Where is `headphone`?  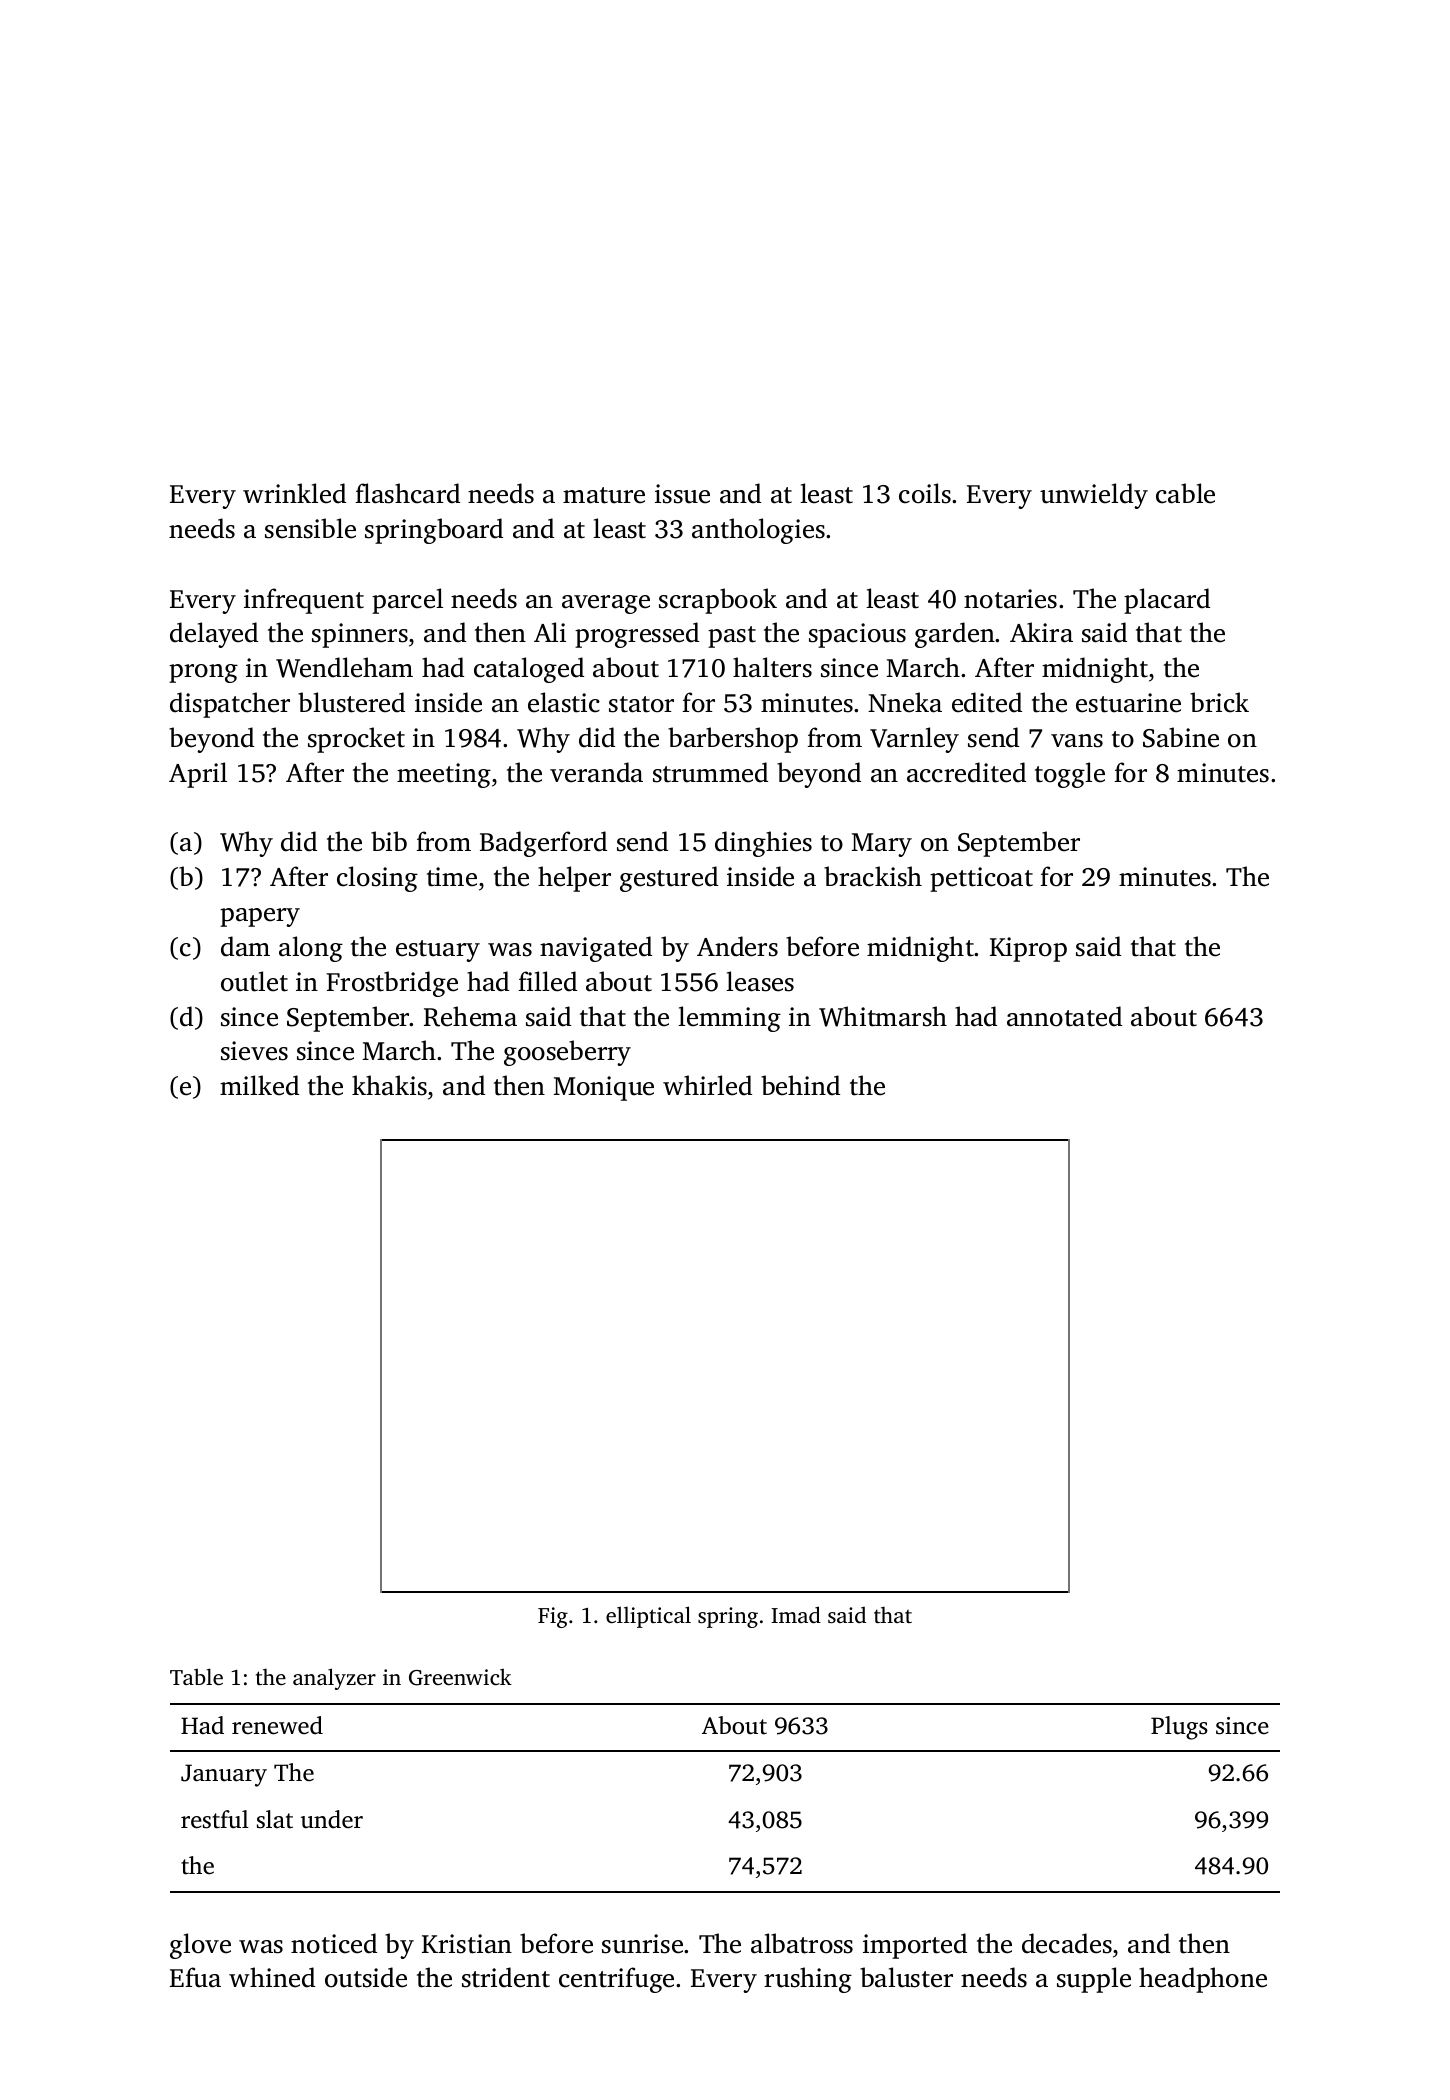 headphone is located at coordinates (1203, 1980).
